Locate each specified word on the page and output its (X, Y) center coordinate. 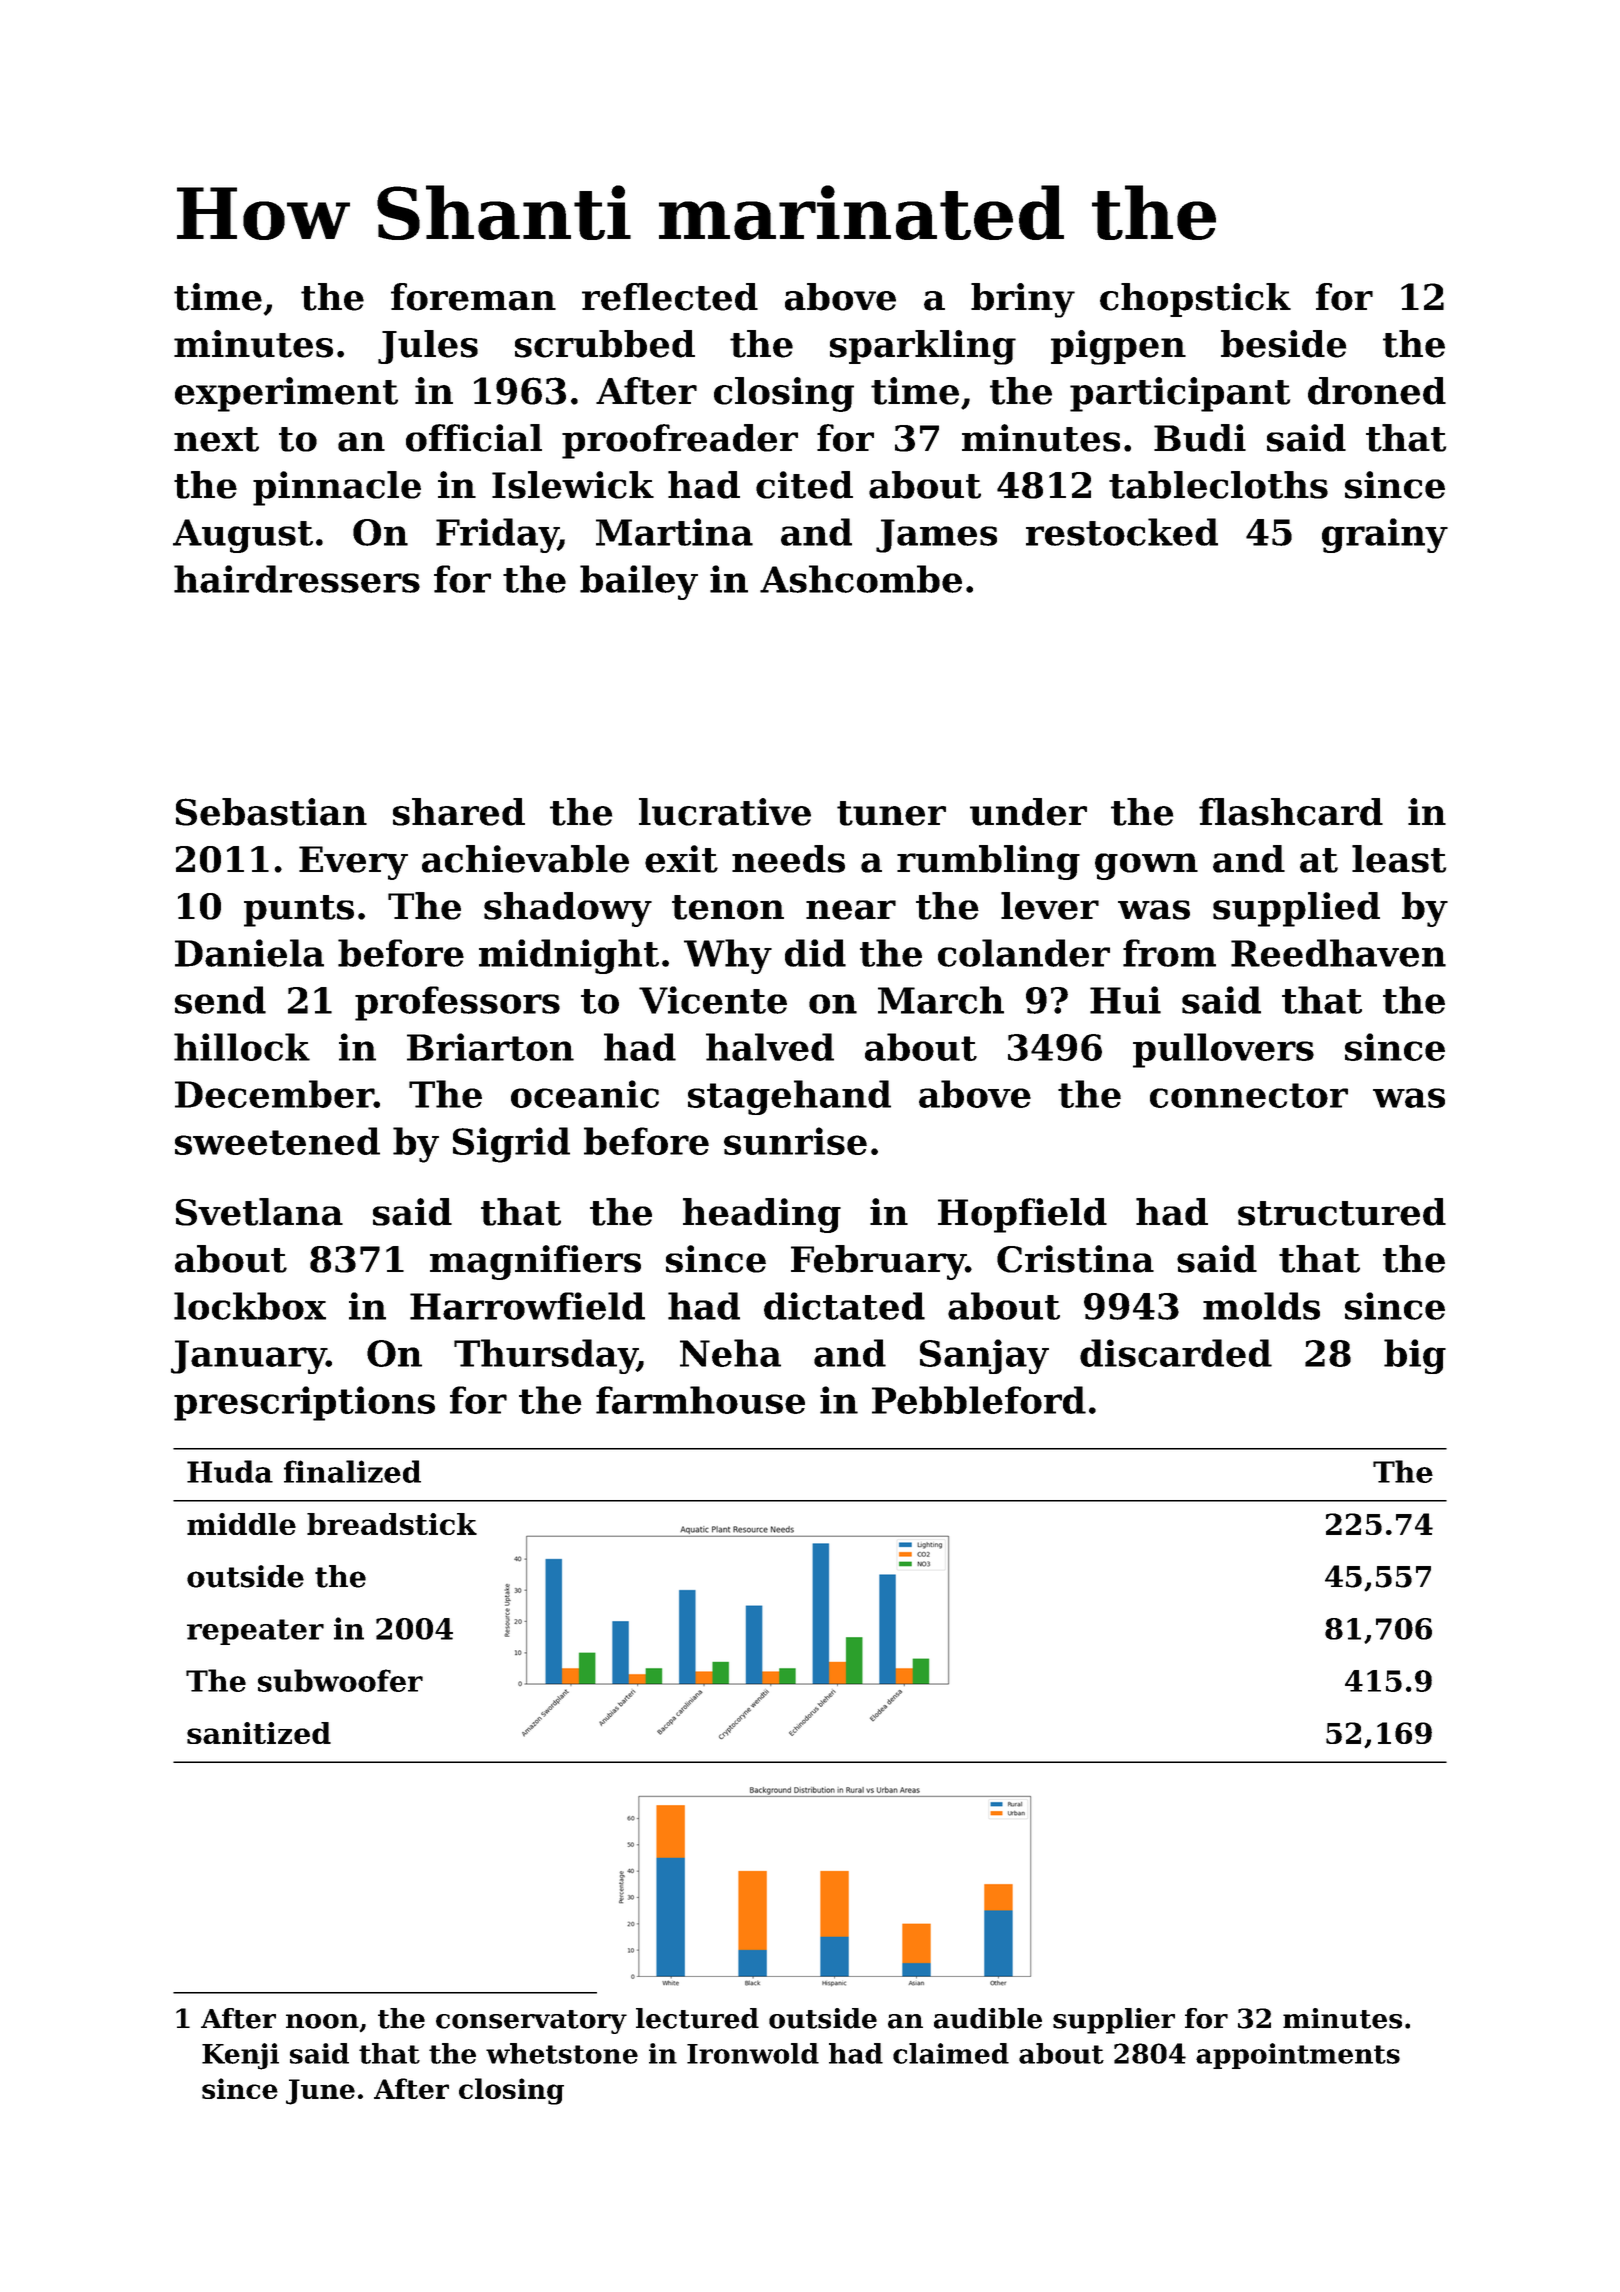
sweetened (277, 1141)
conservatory (531, 2022)
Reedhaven (1338, 953)
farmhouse (700, 1400)
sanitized (259, 1733)
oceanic (585, 1094)
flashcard (1291, 812)
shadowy (568, 909)
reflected (670, 297)
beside (1283, 344)
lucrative (725, 812)
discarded (1176, 1353)
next (216, 439)
